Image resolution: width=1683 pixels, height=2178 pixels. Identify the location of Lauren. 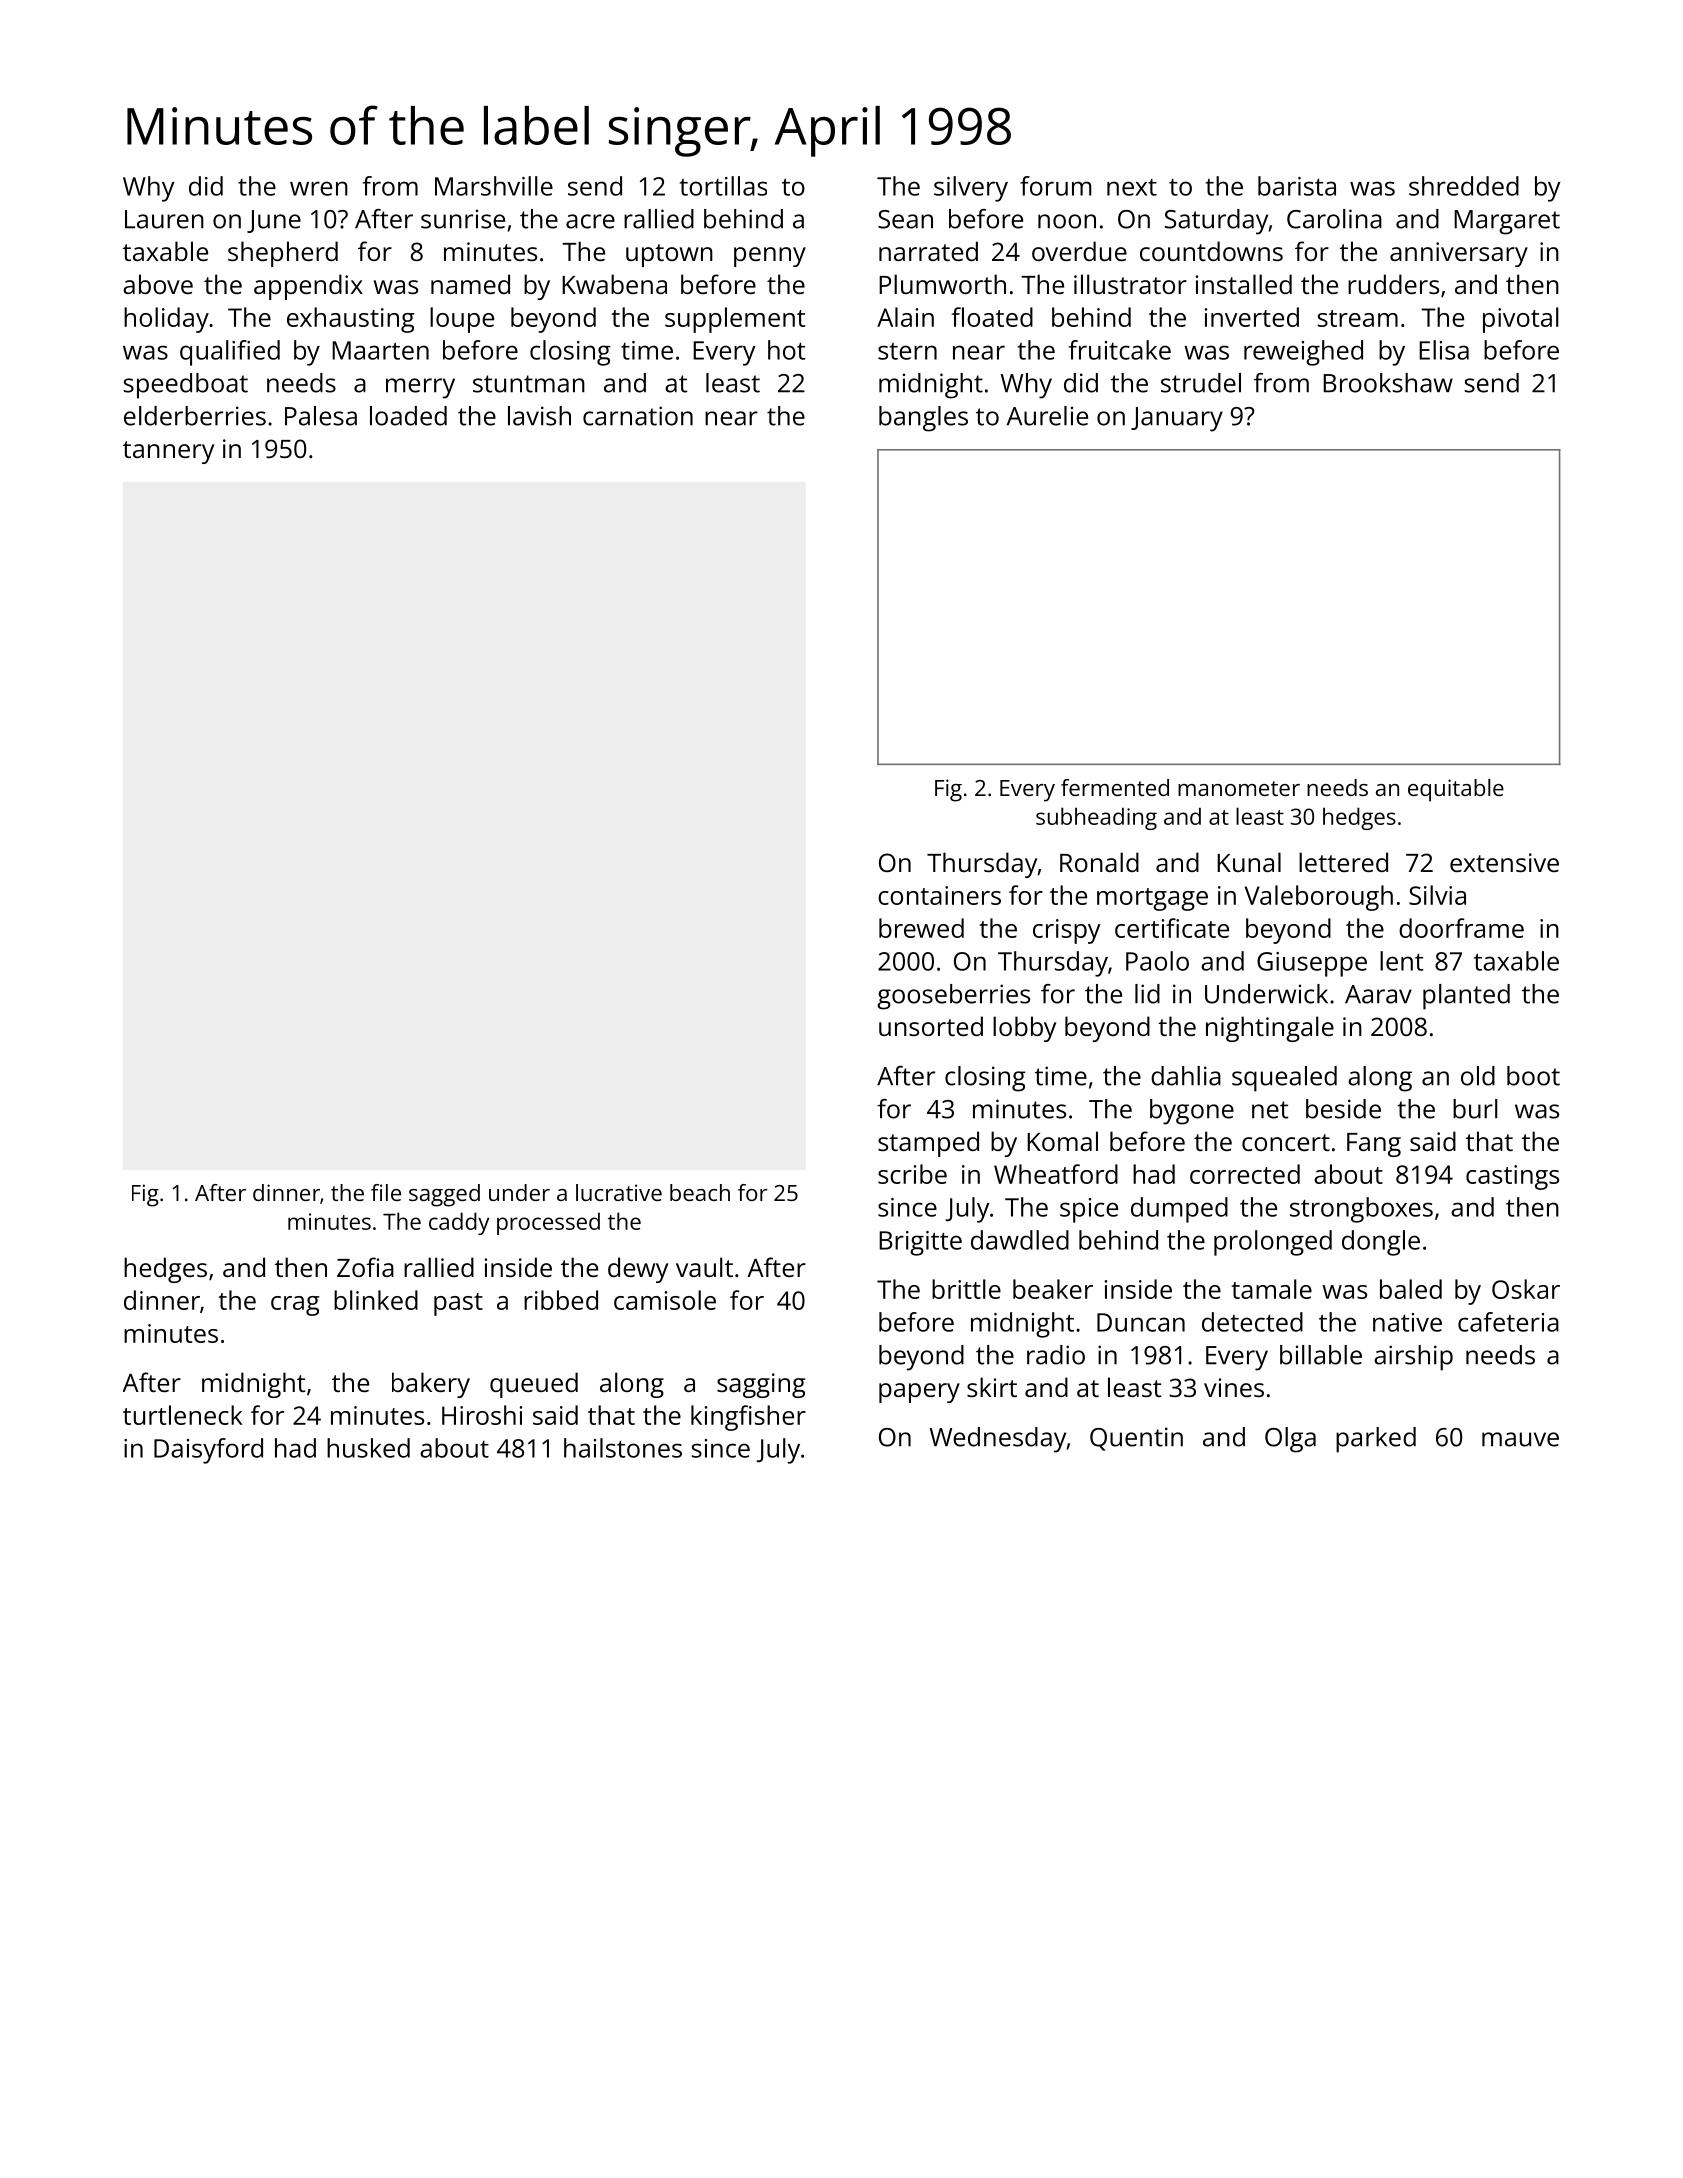
(164, 219).
